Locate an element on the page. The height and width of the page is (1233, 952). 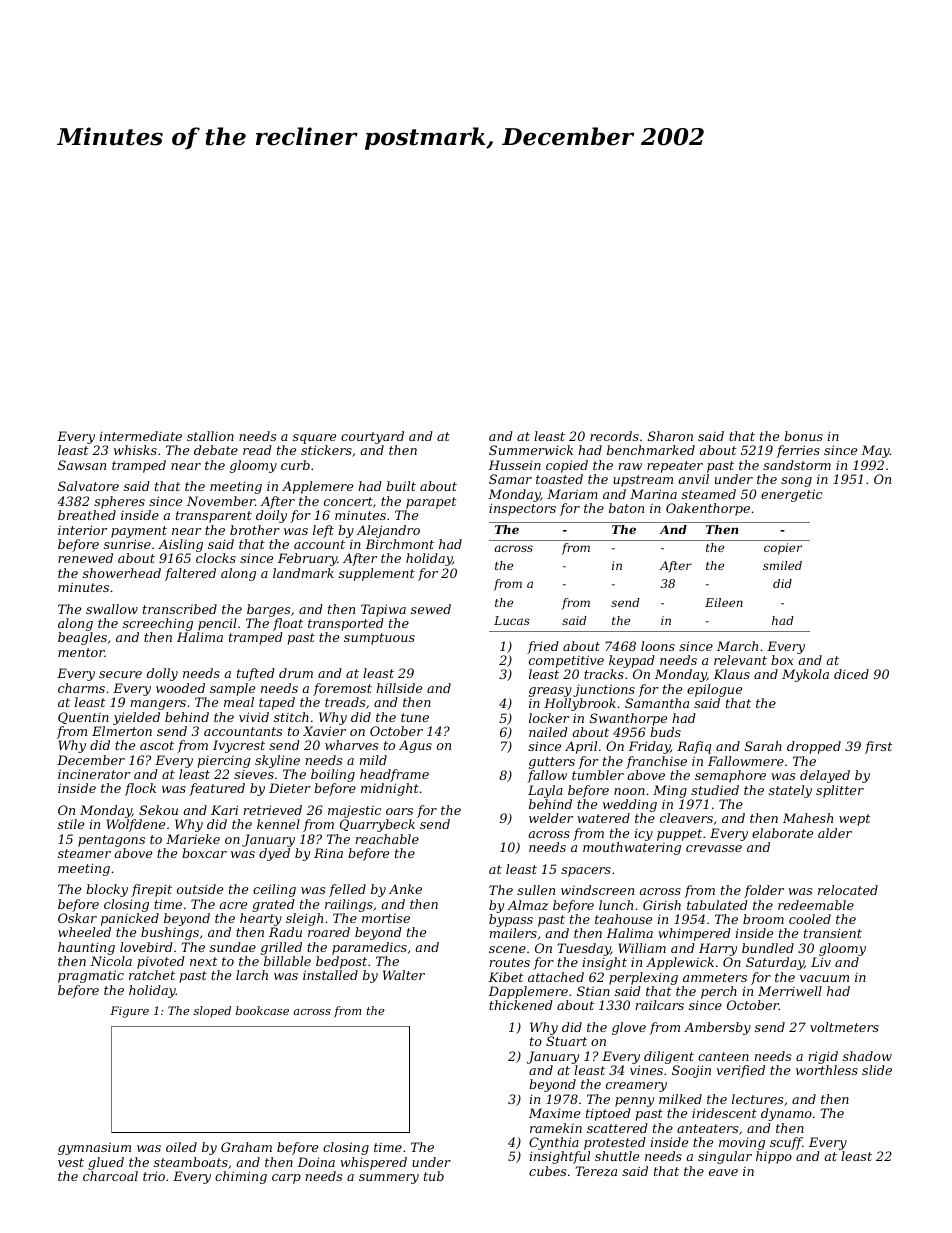
vest is located at coordinates (71, 1162).
